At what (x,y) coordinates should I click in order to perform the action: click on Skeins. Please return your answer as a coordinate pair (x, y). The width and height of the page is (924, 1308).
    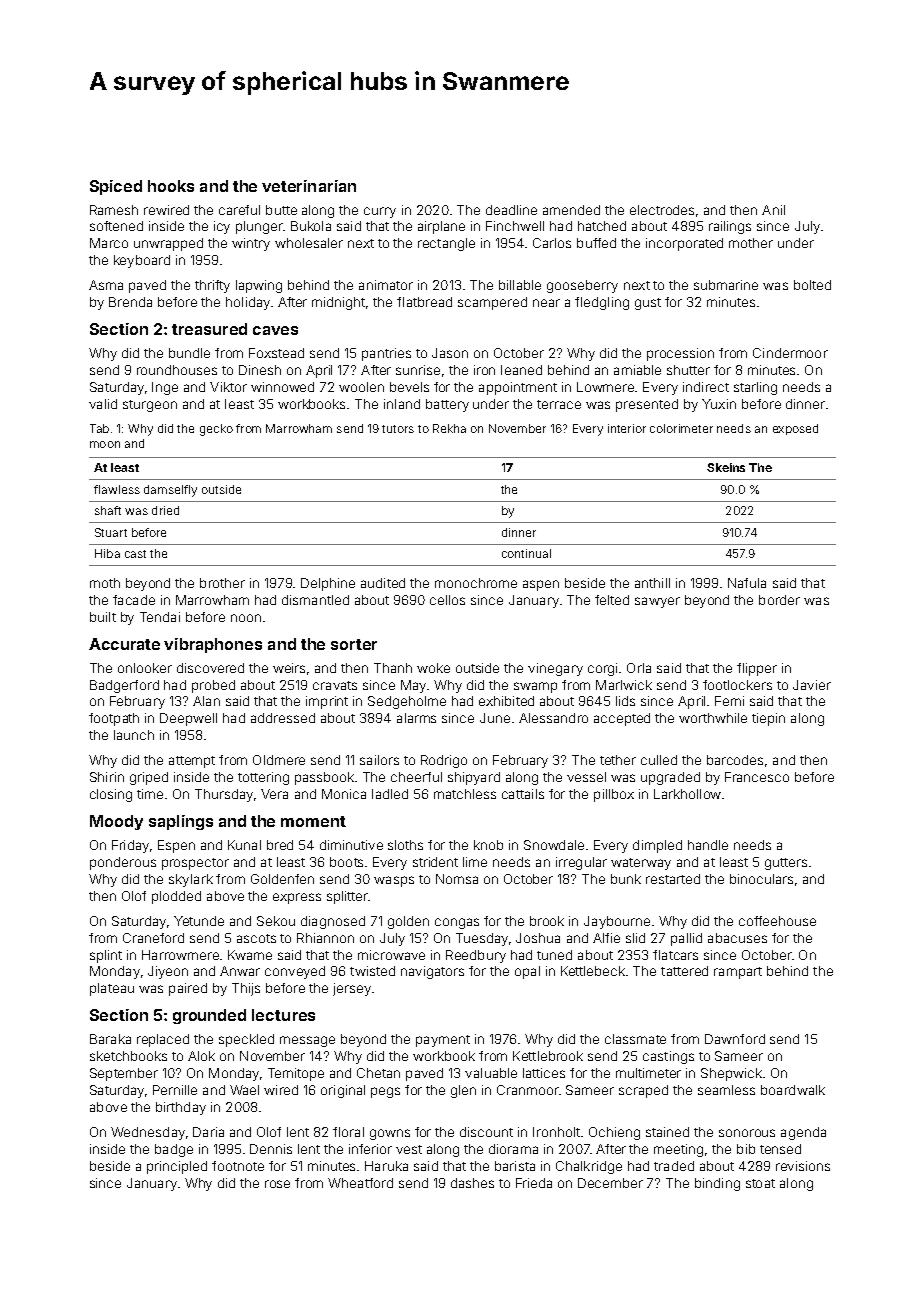
    Looking at the image, I should click on (726, 467).
